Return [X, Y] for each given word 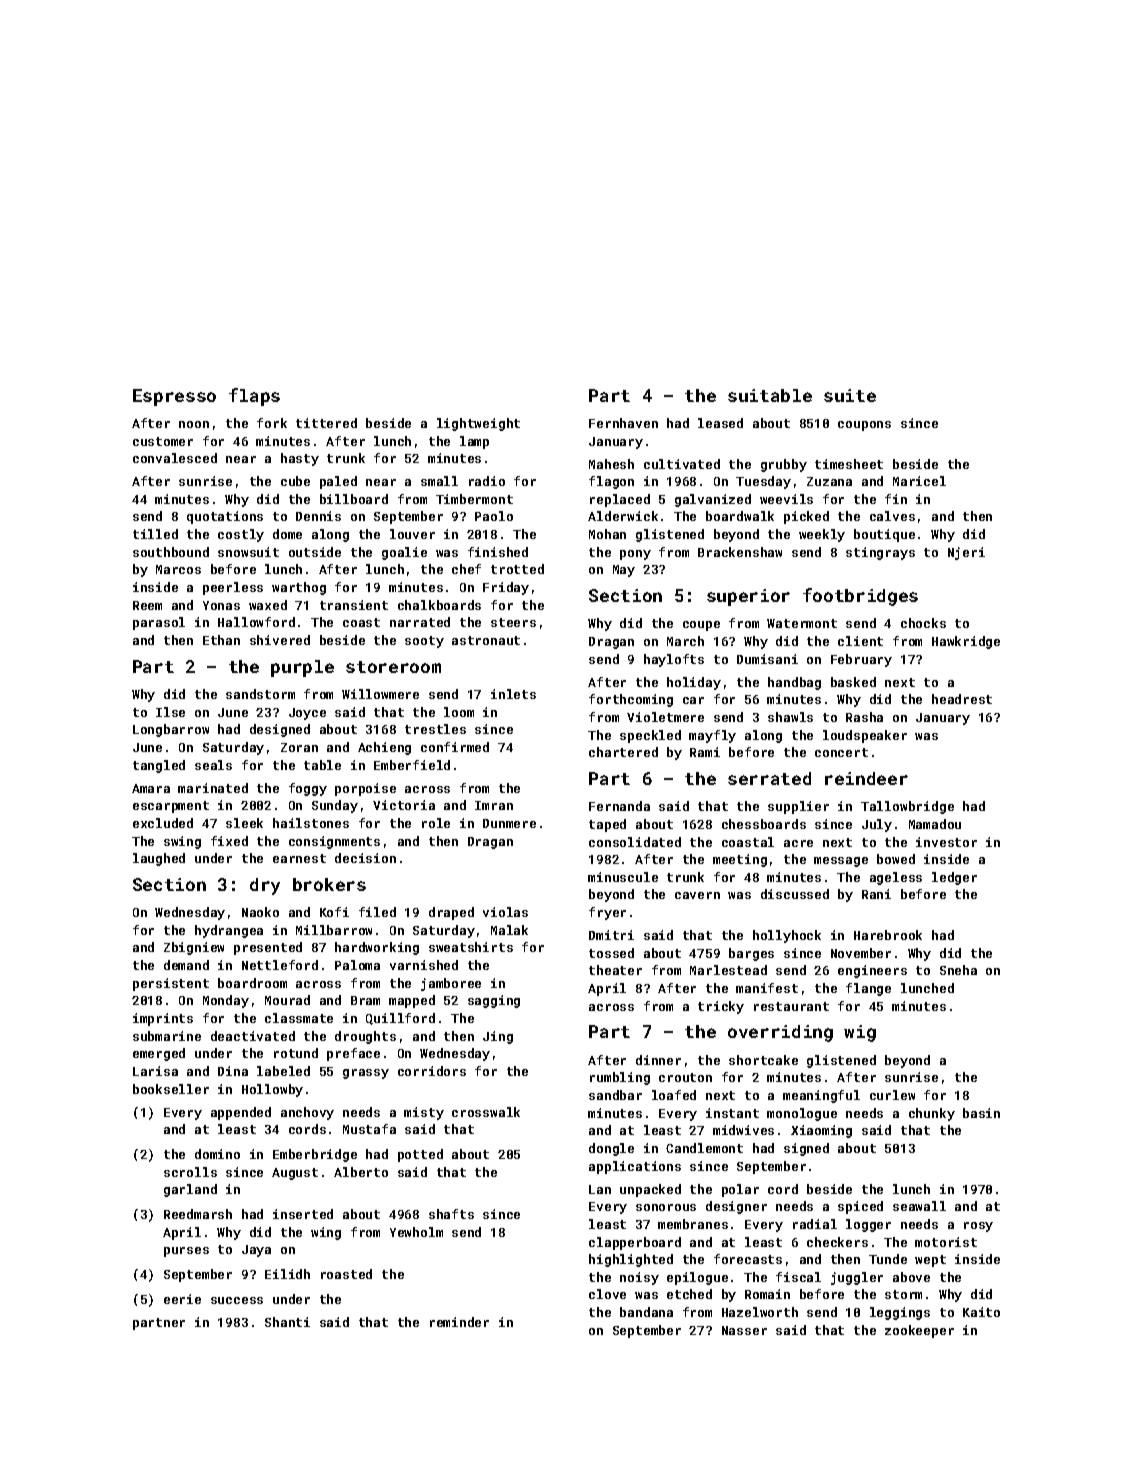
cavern [697, 895]
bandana [646, 1312]
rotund [296, 1053]
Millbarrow [334, 930]
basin [981, 1113]
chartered [623, 752]
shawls [790, 717]
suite [850, 395]
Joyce [307, 714]
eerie [182, 1299]
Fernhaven [623, 423]
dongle [611, 1149]
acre [798, 843]
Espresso [174, 397]
